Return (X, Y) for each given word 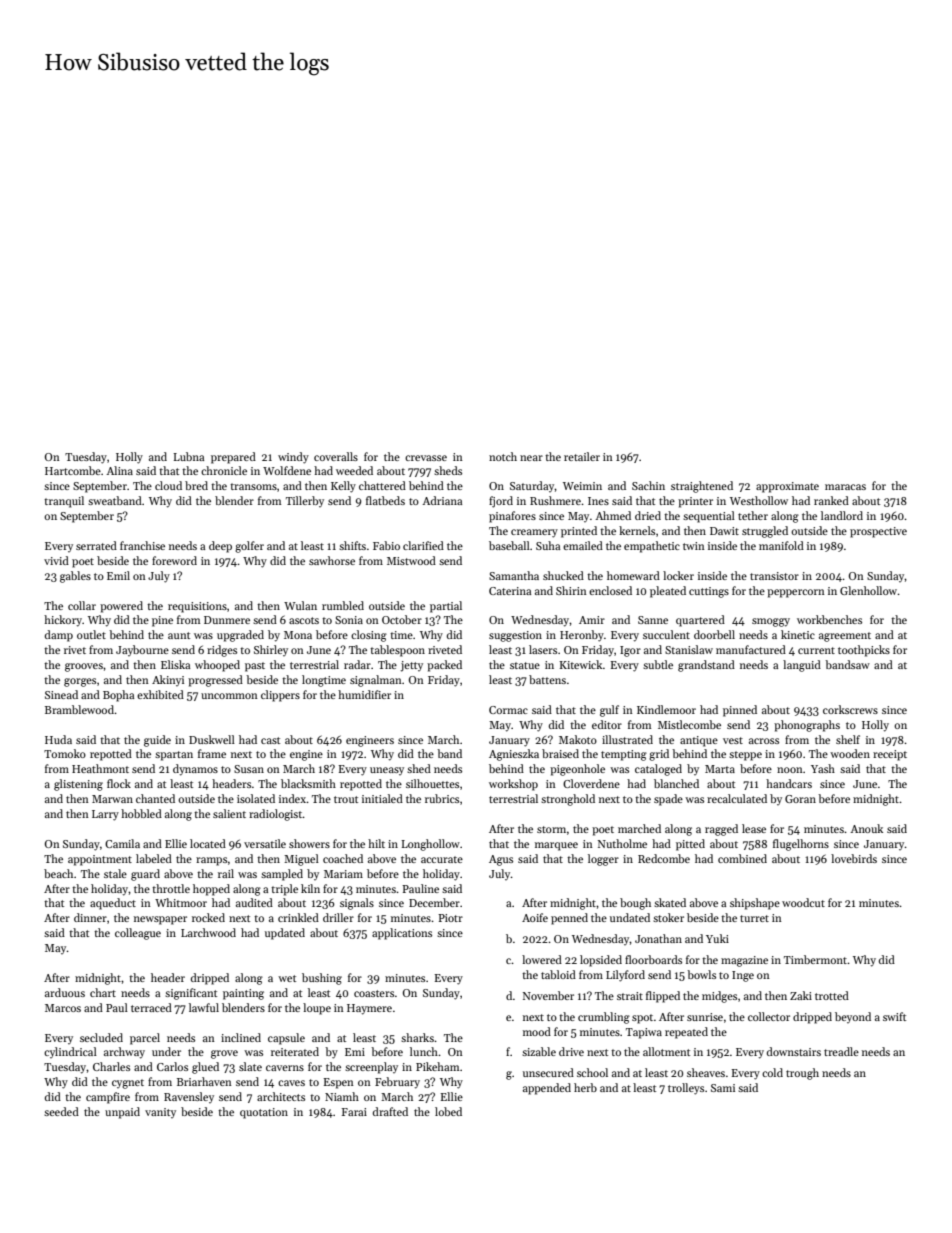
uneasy (387, 771)
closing (369, 636)
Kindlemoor (666, 709)
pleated (668, 592)
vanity (160, 1113)
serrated (96, 545)
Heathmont (100, 768)
